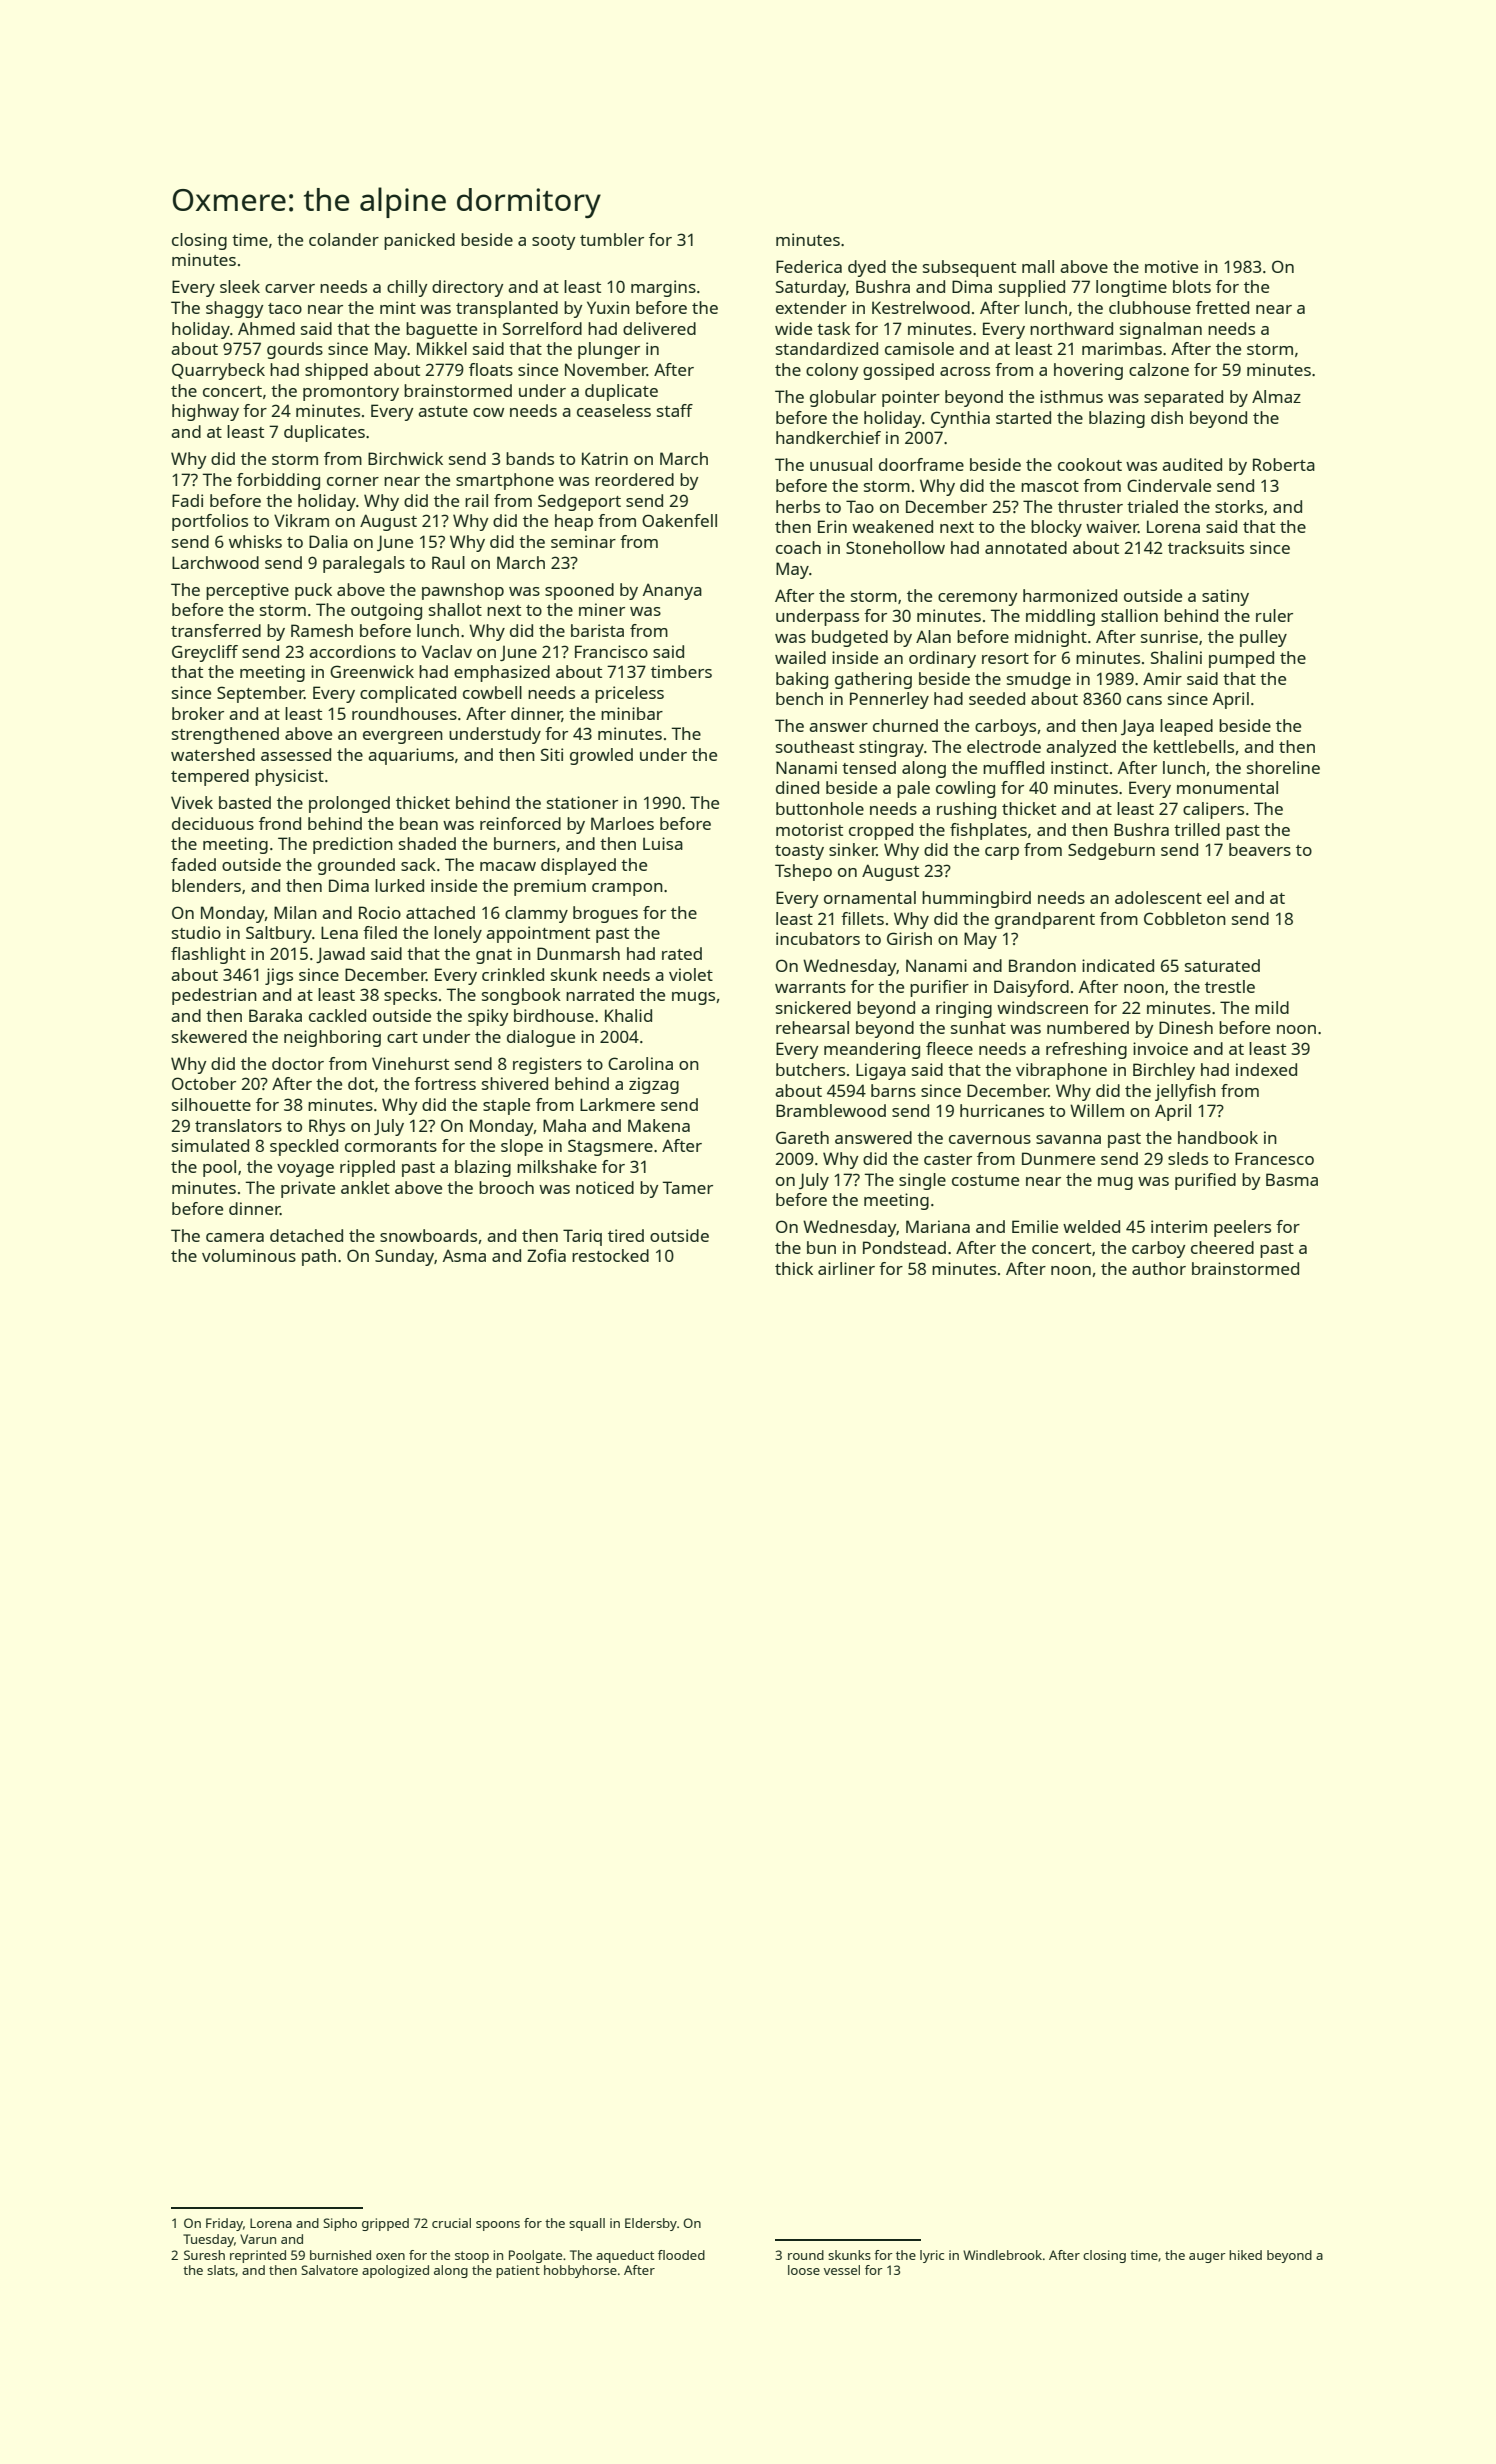  What do you see at coordinates (579, 502) in the document?
I see `Sedgeport` at bounding box center [579, 502].
